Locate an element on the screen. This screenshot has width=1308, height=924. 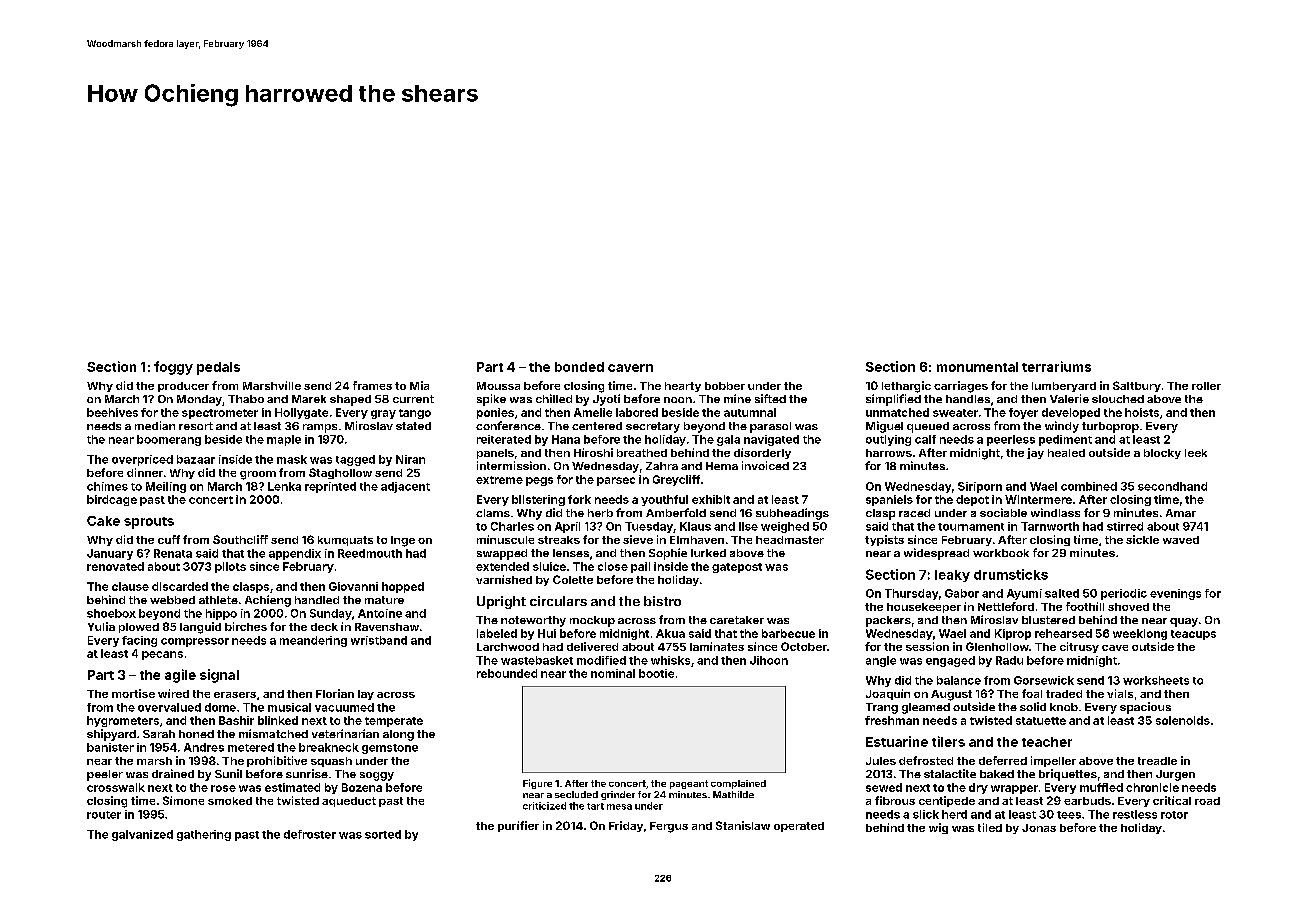
Stanislaw is located at coordinates (743, 825).
